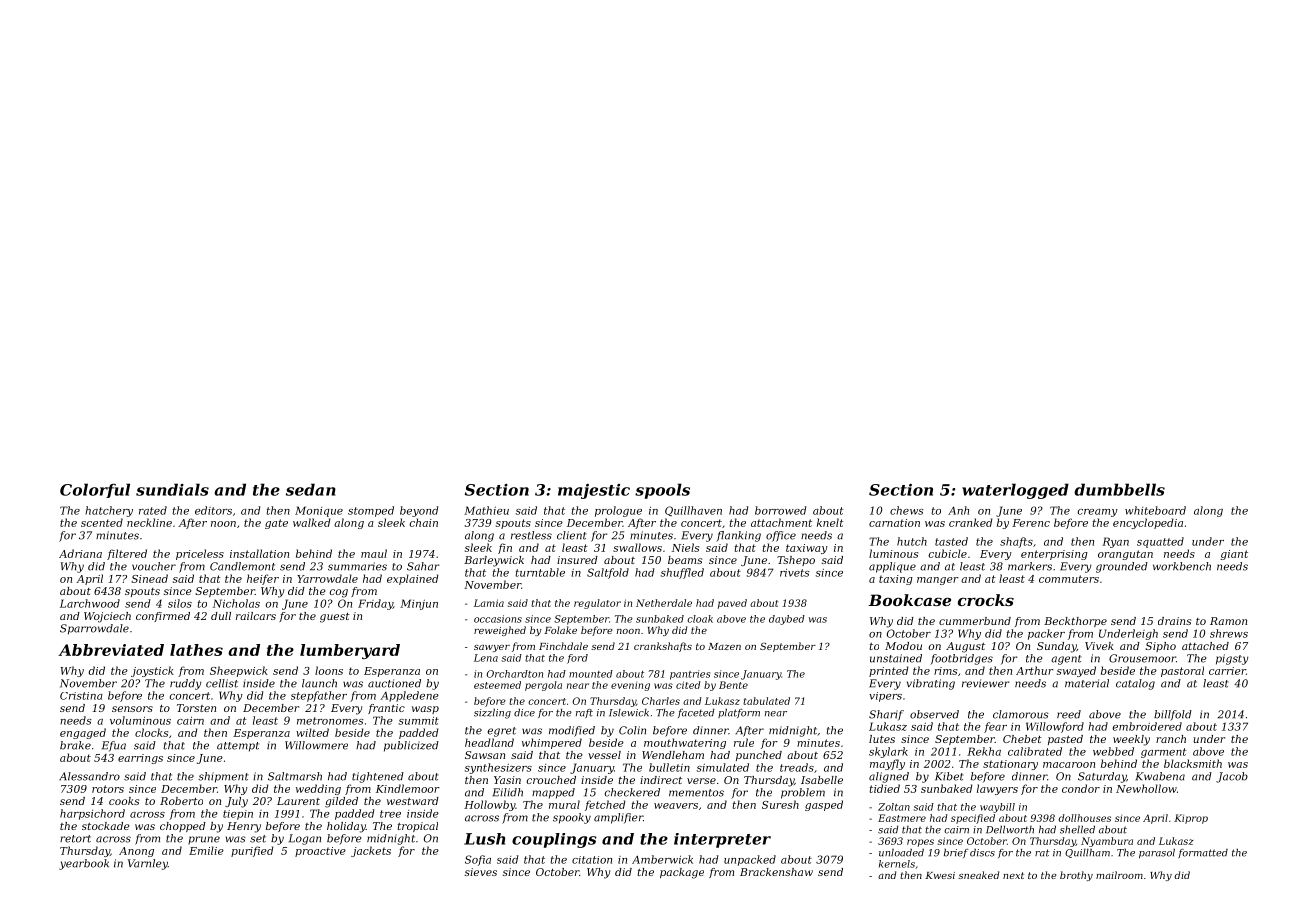  What do you see at coordinates (259, 553) in the screenshot?
I see `installation` at bounding box center [259, 553].
